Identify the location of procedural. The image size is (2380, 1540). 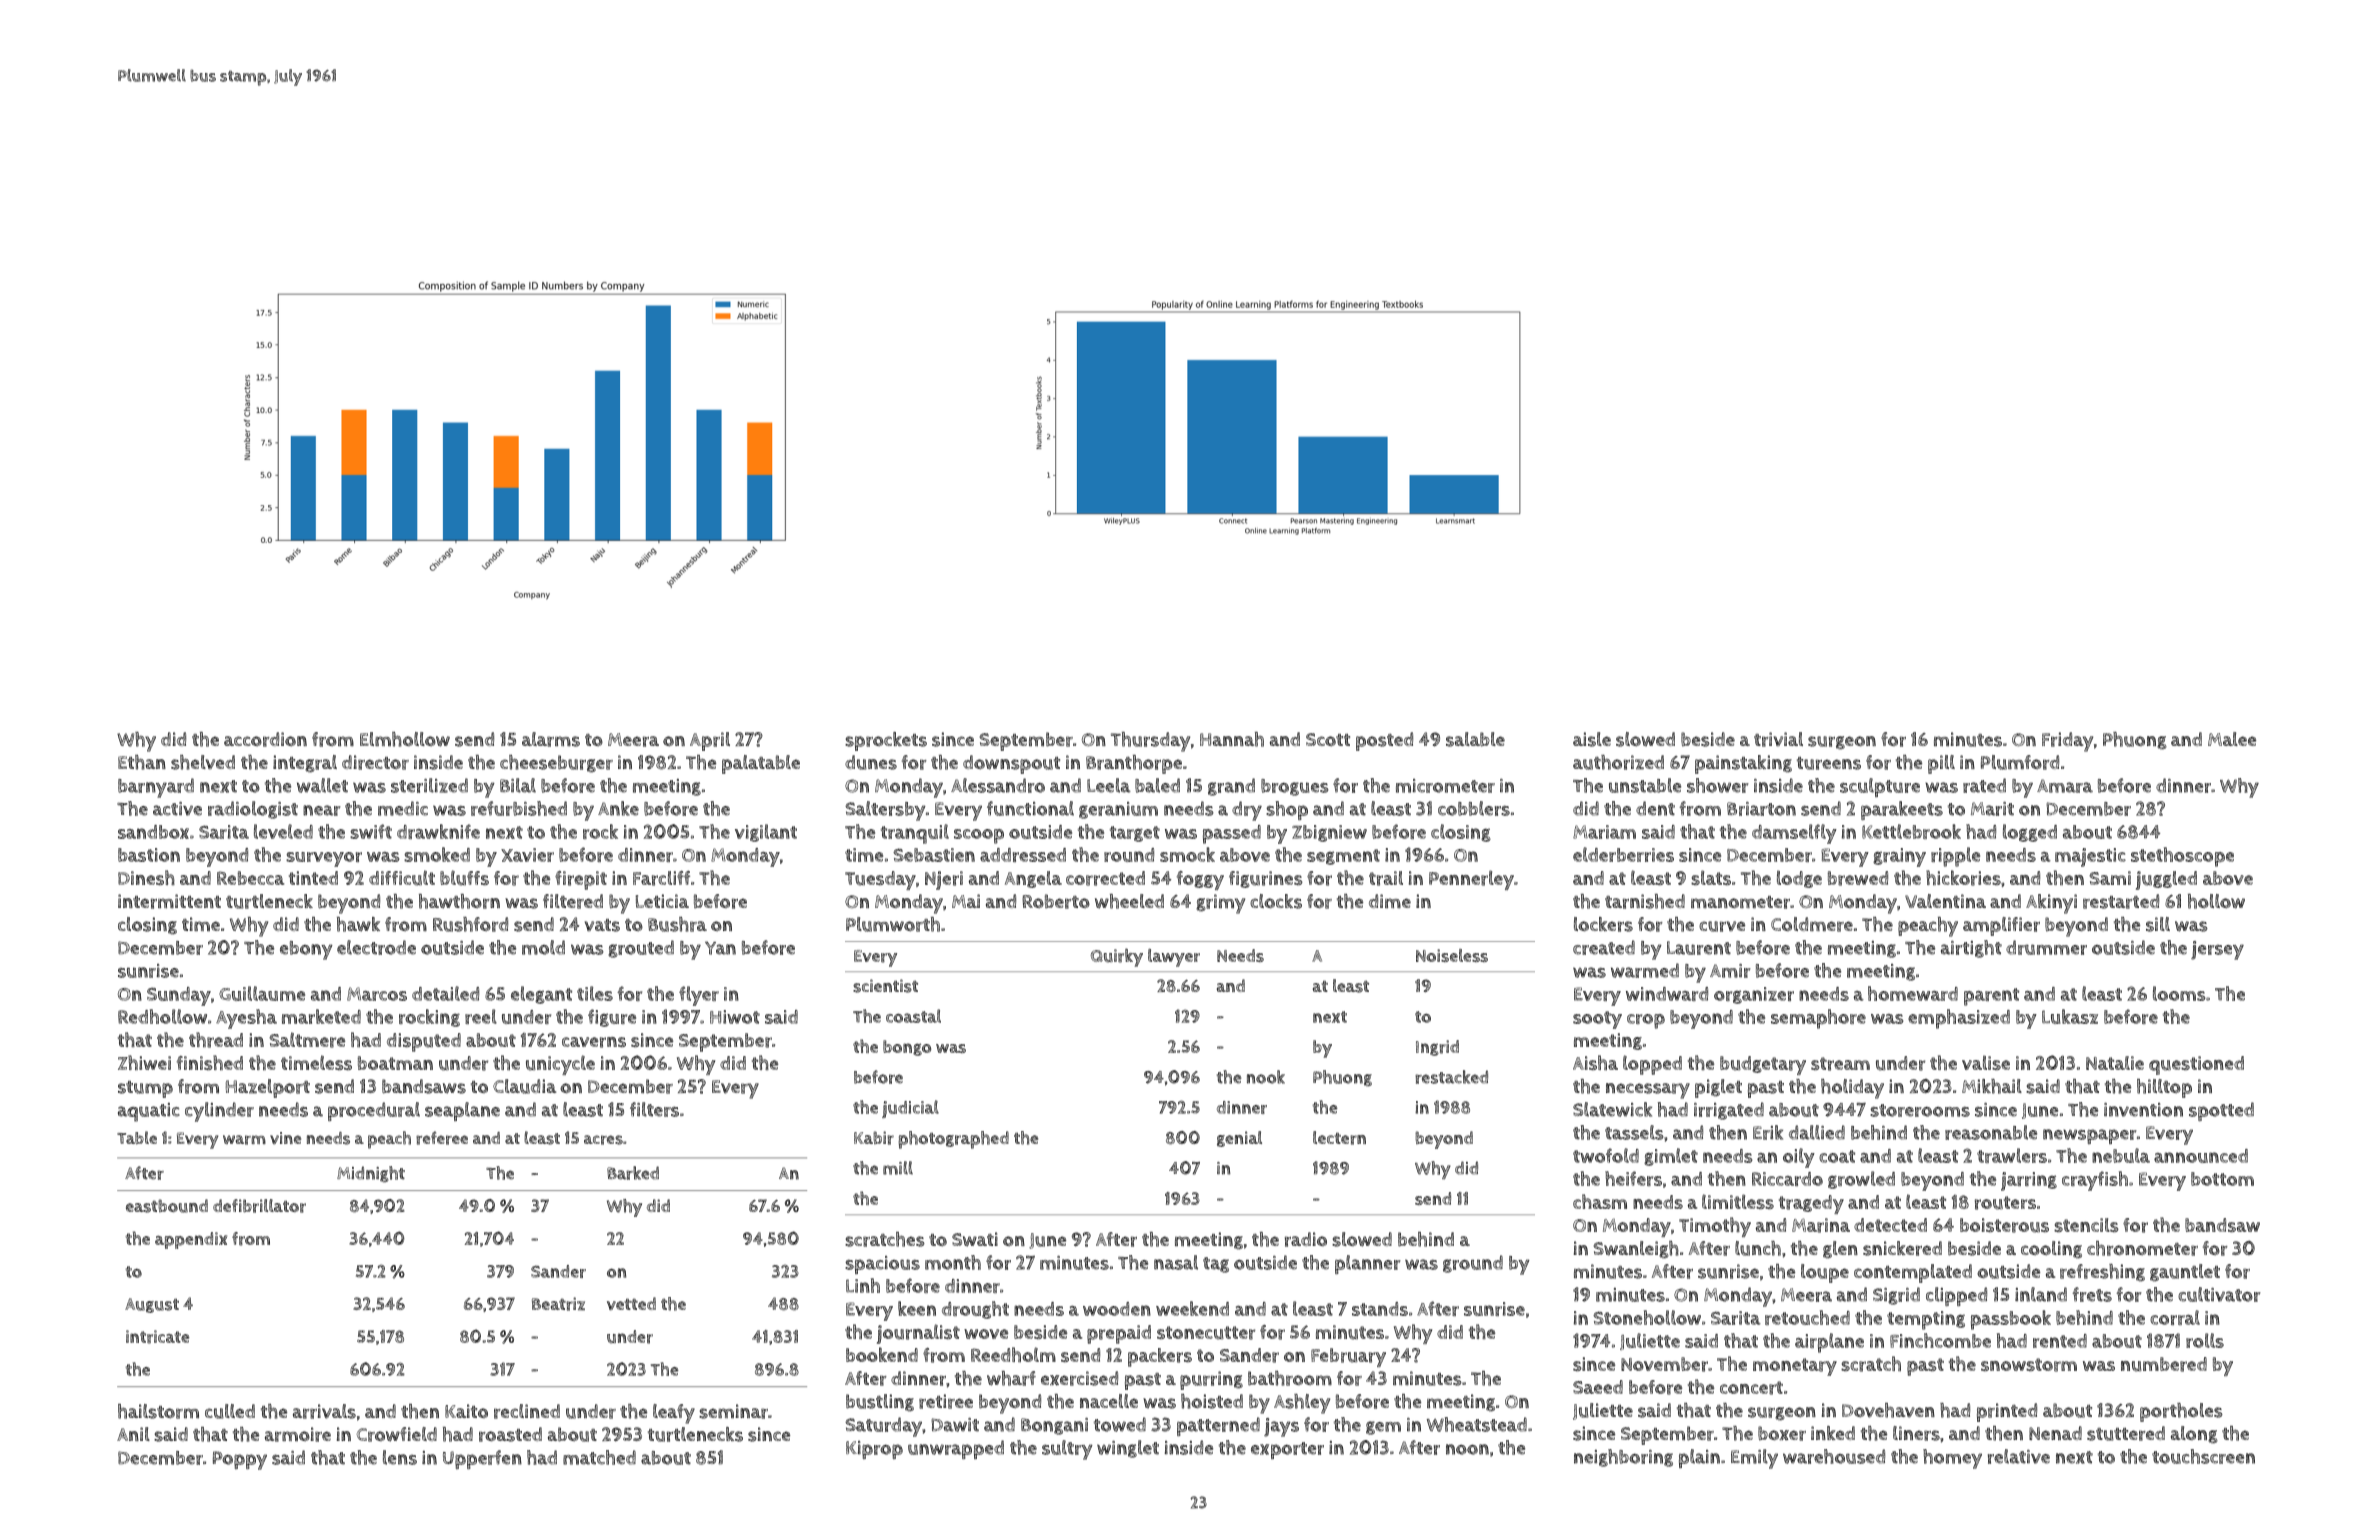
(374, 1111).
